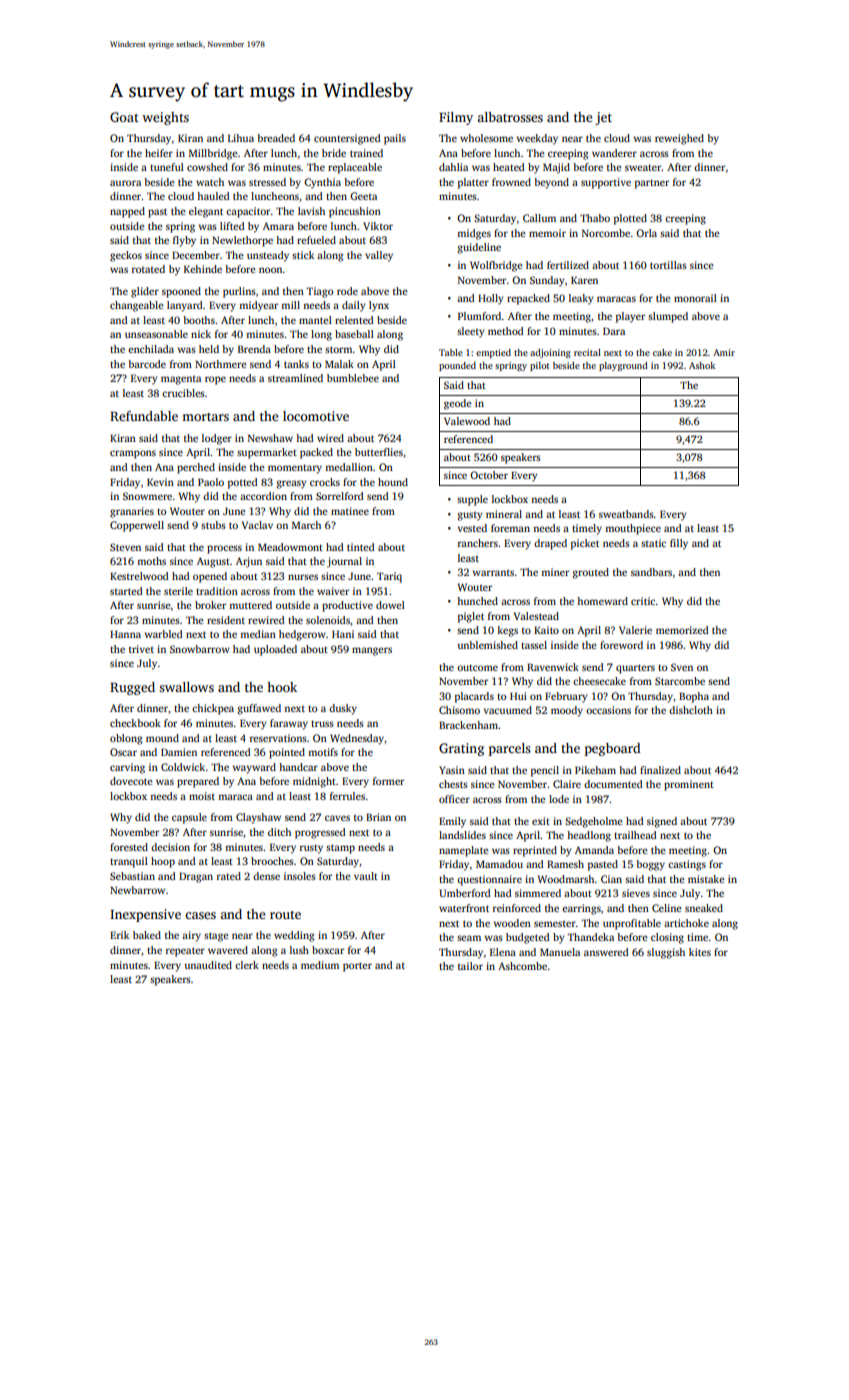 This document has width=849, height=1400. What do you see at coordinates (679, 139) in the document?
I see `reweighed` at bounding box center [679, 139].
